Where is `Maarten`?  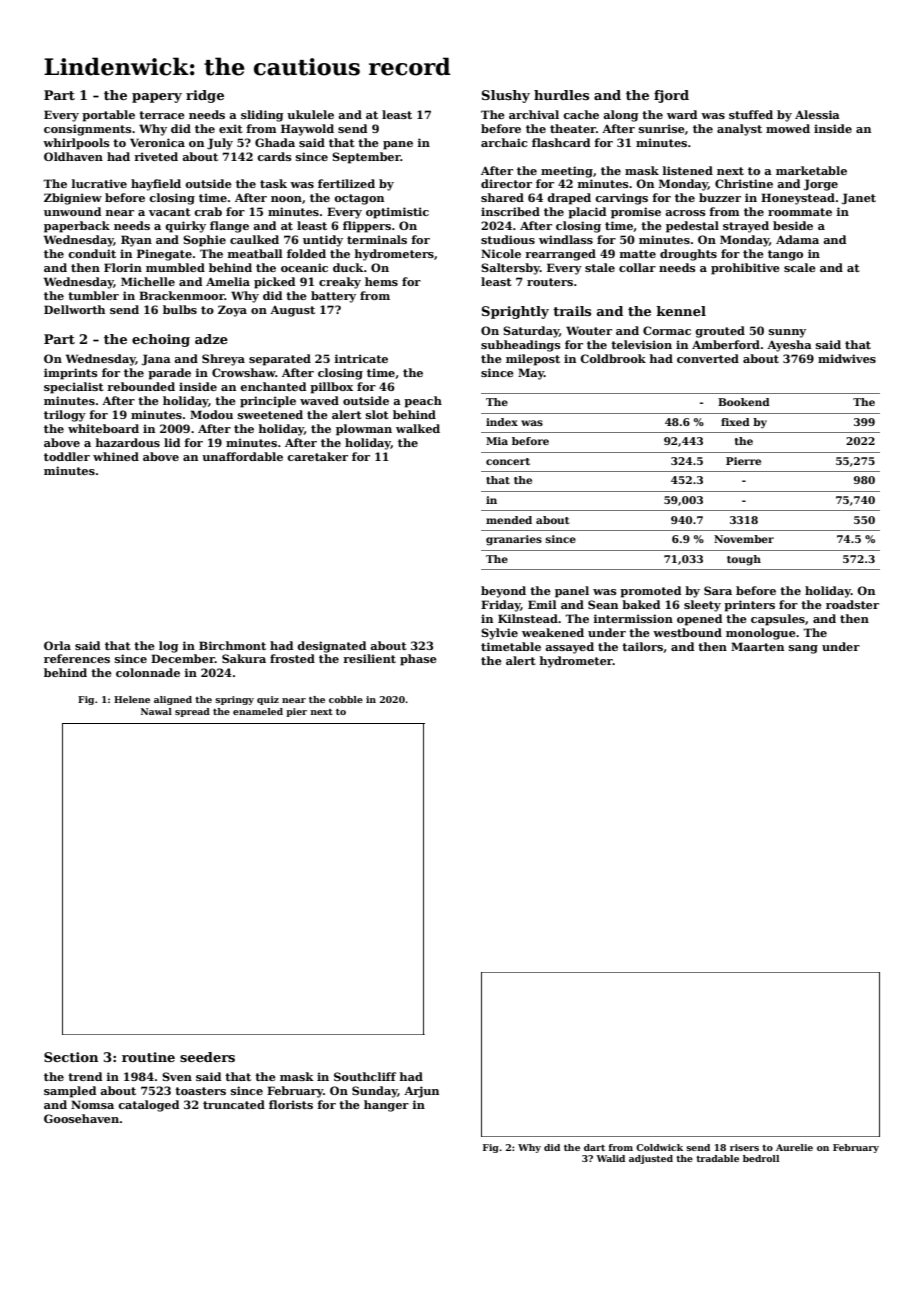 Maarten is located at coordinates (757, 646).
